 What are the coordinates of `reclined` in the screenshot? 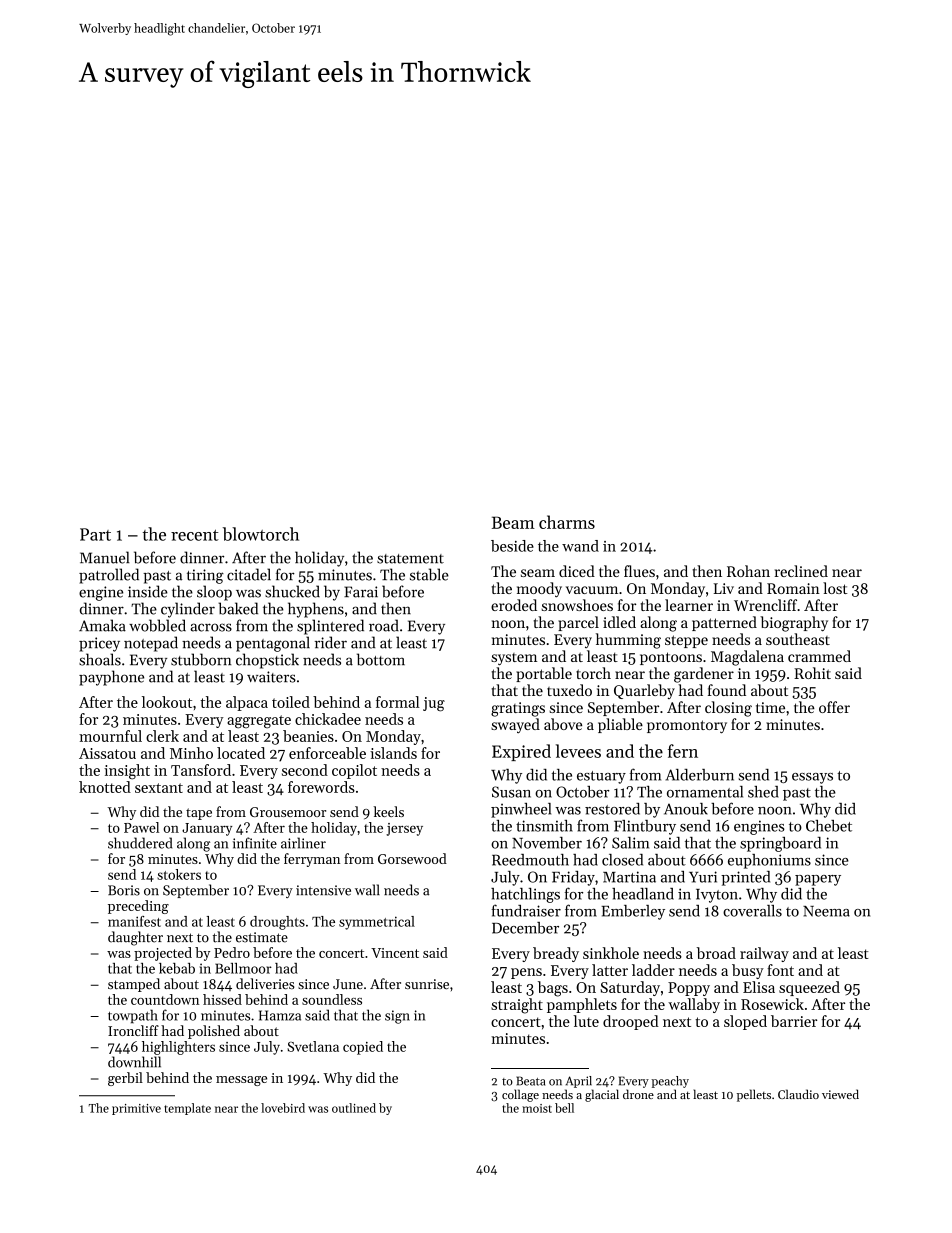 It's located at (801, 571).
